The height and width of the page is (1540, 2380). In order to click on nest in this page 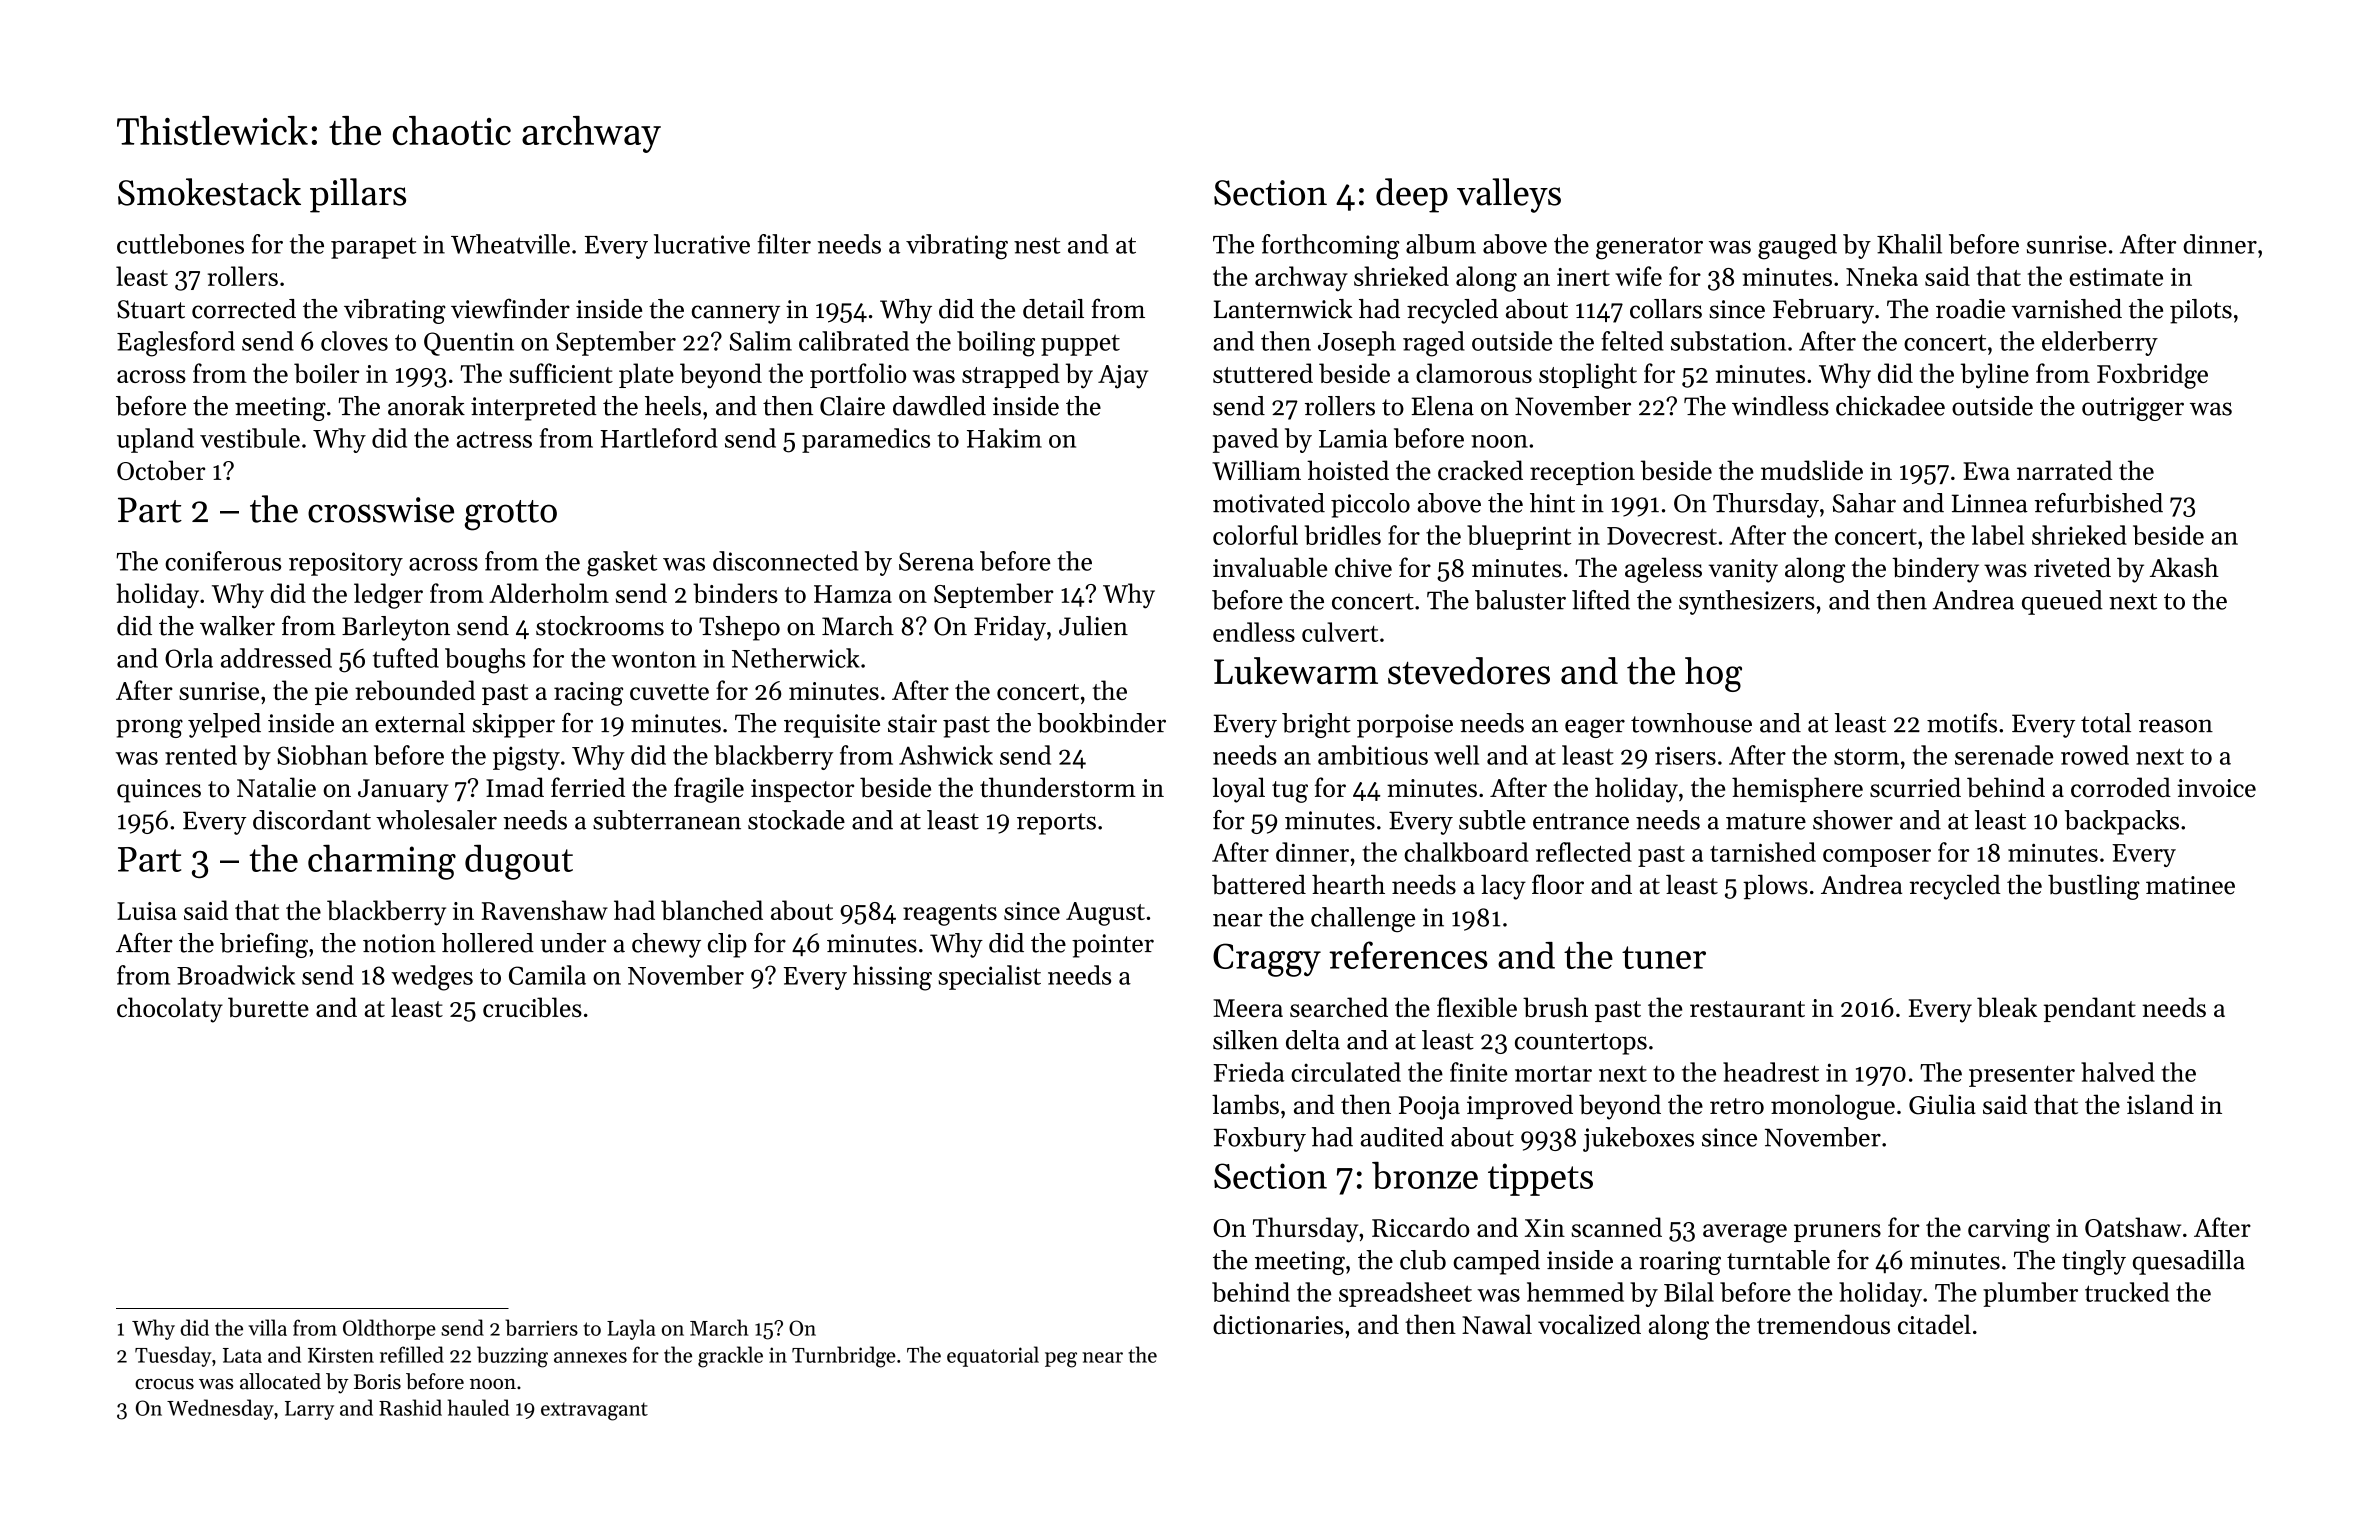, I will do `click(1037, 245)`.
